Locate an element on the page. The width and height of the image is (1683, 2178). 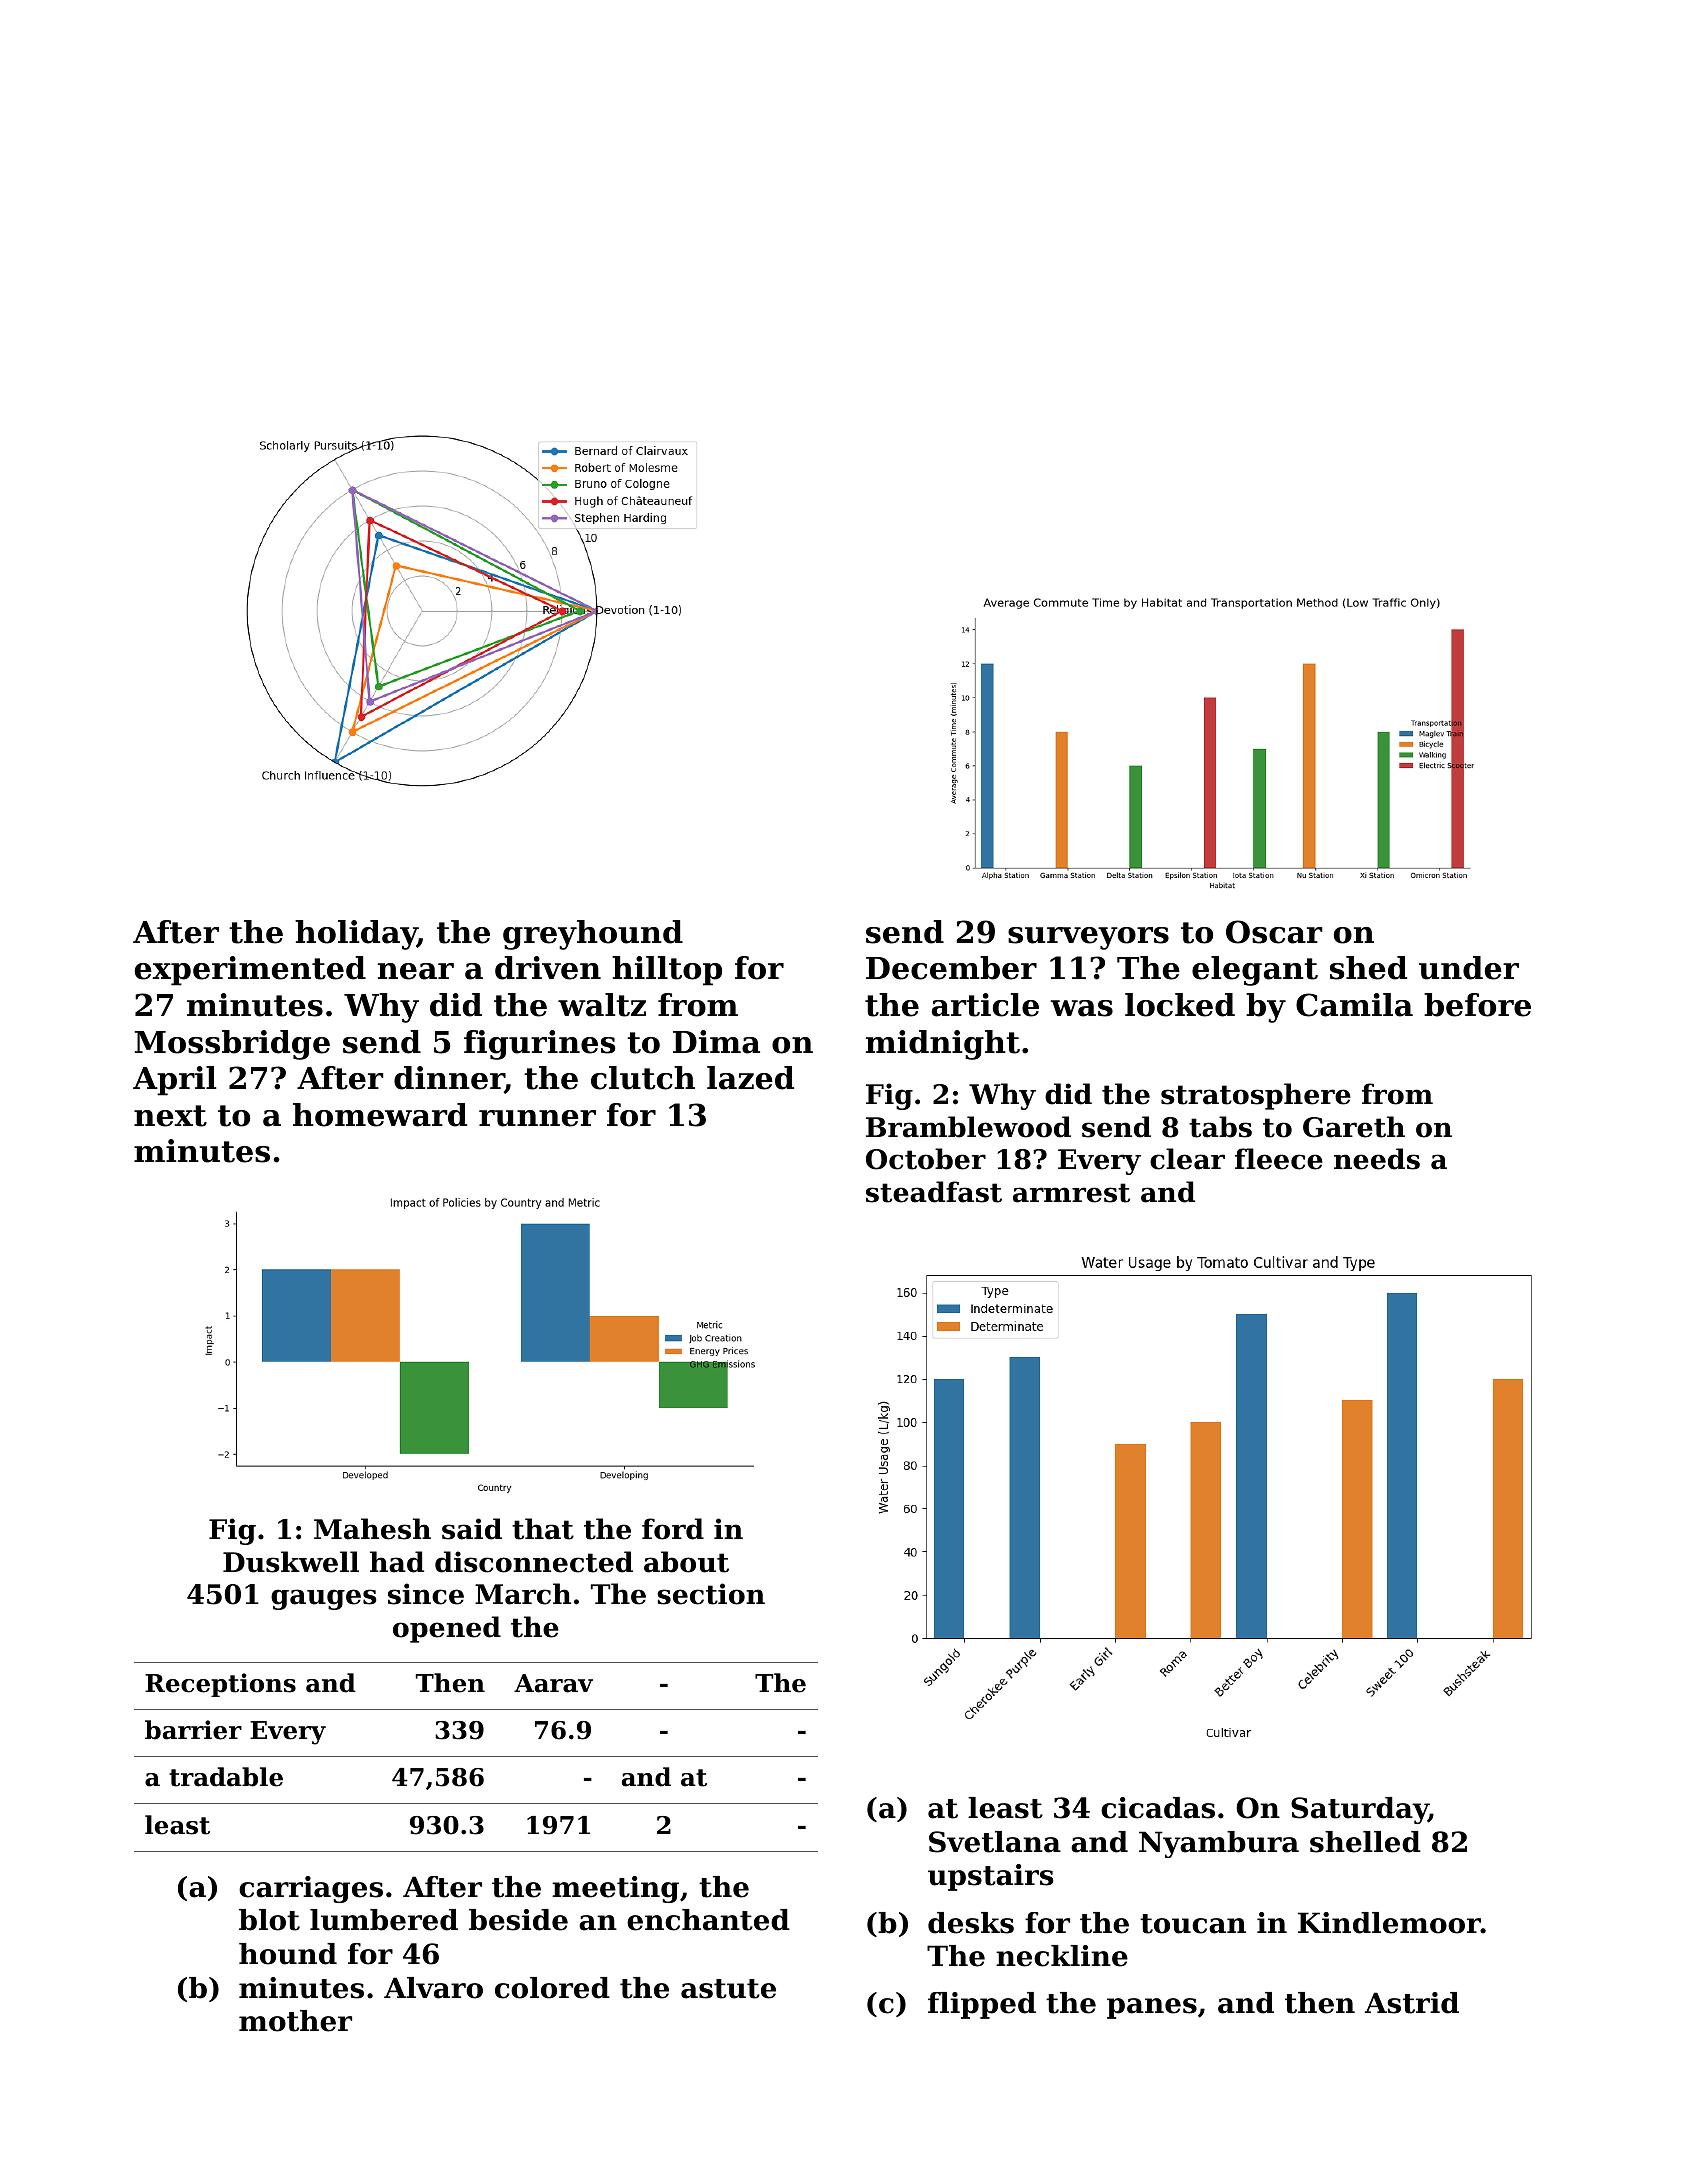
hilltop is located at coordinates (667, 971).
